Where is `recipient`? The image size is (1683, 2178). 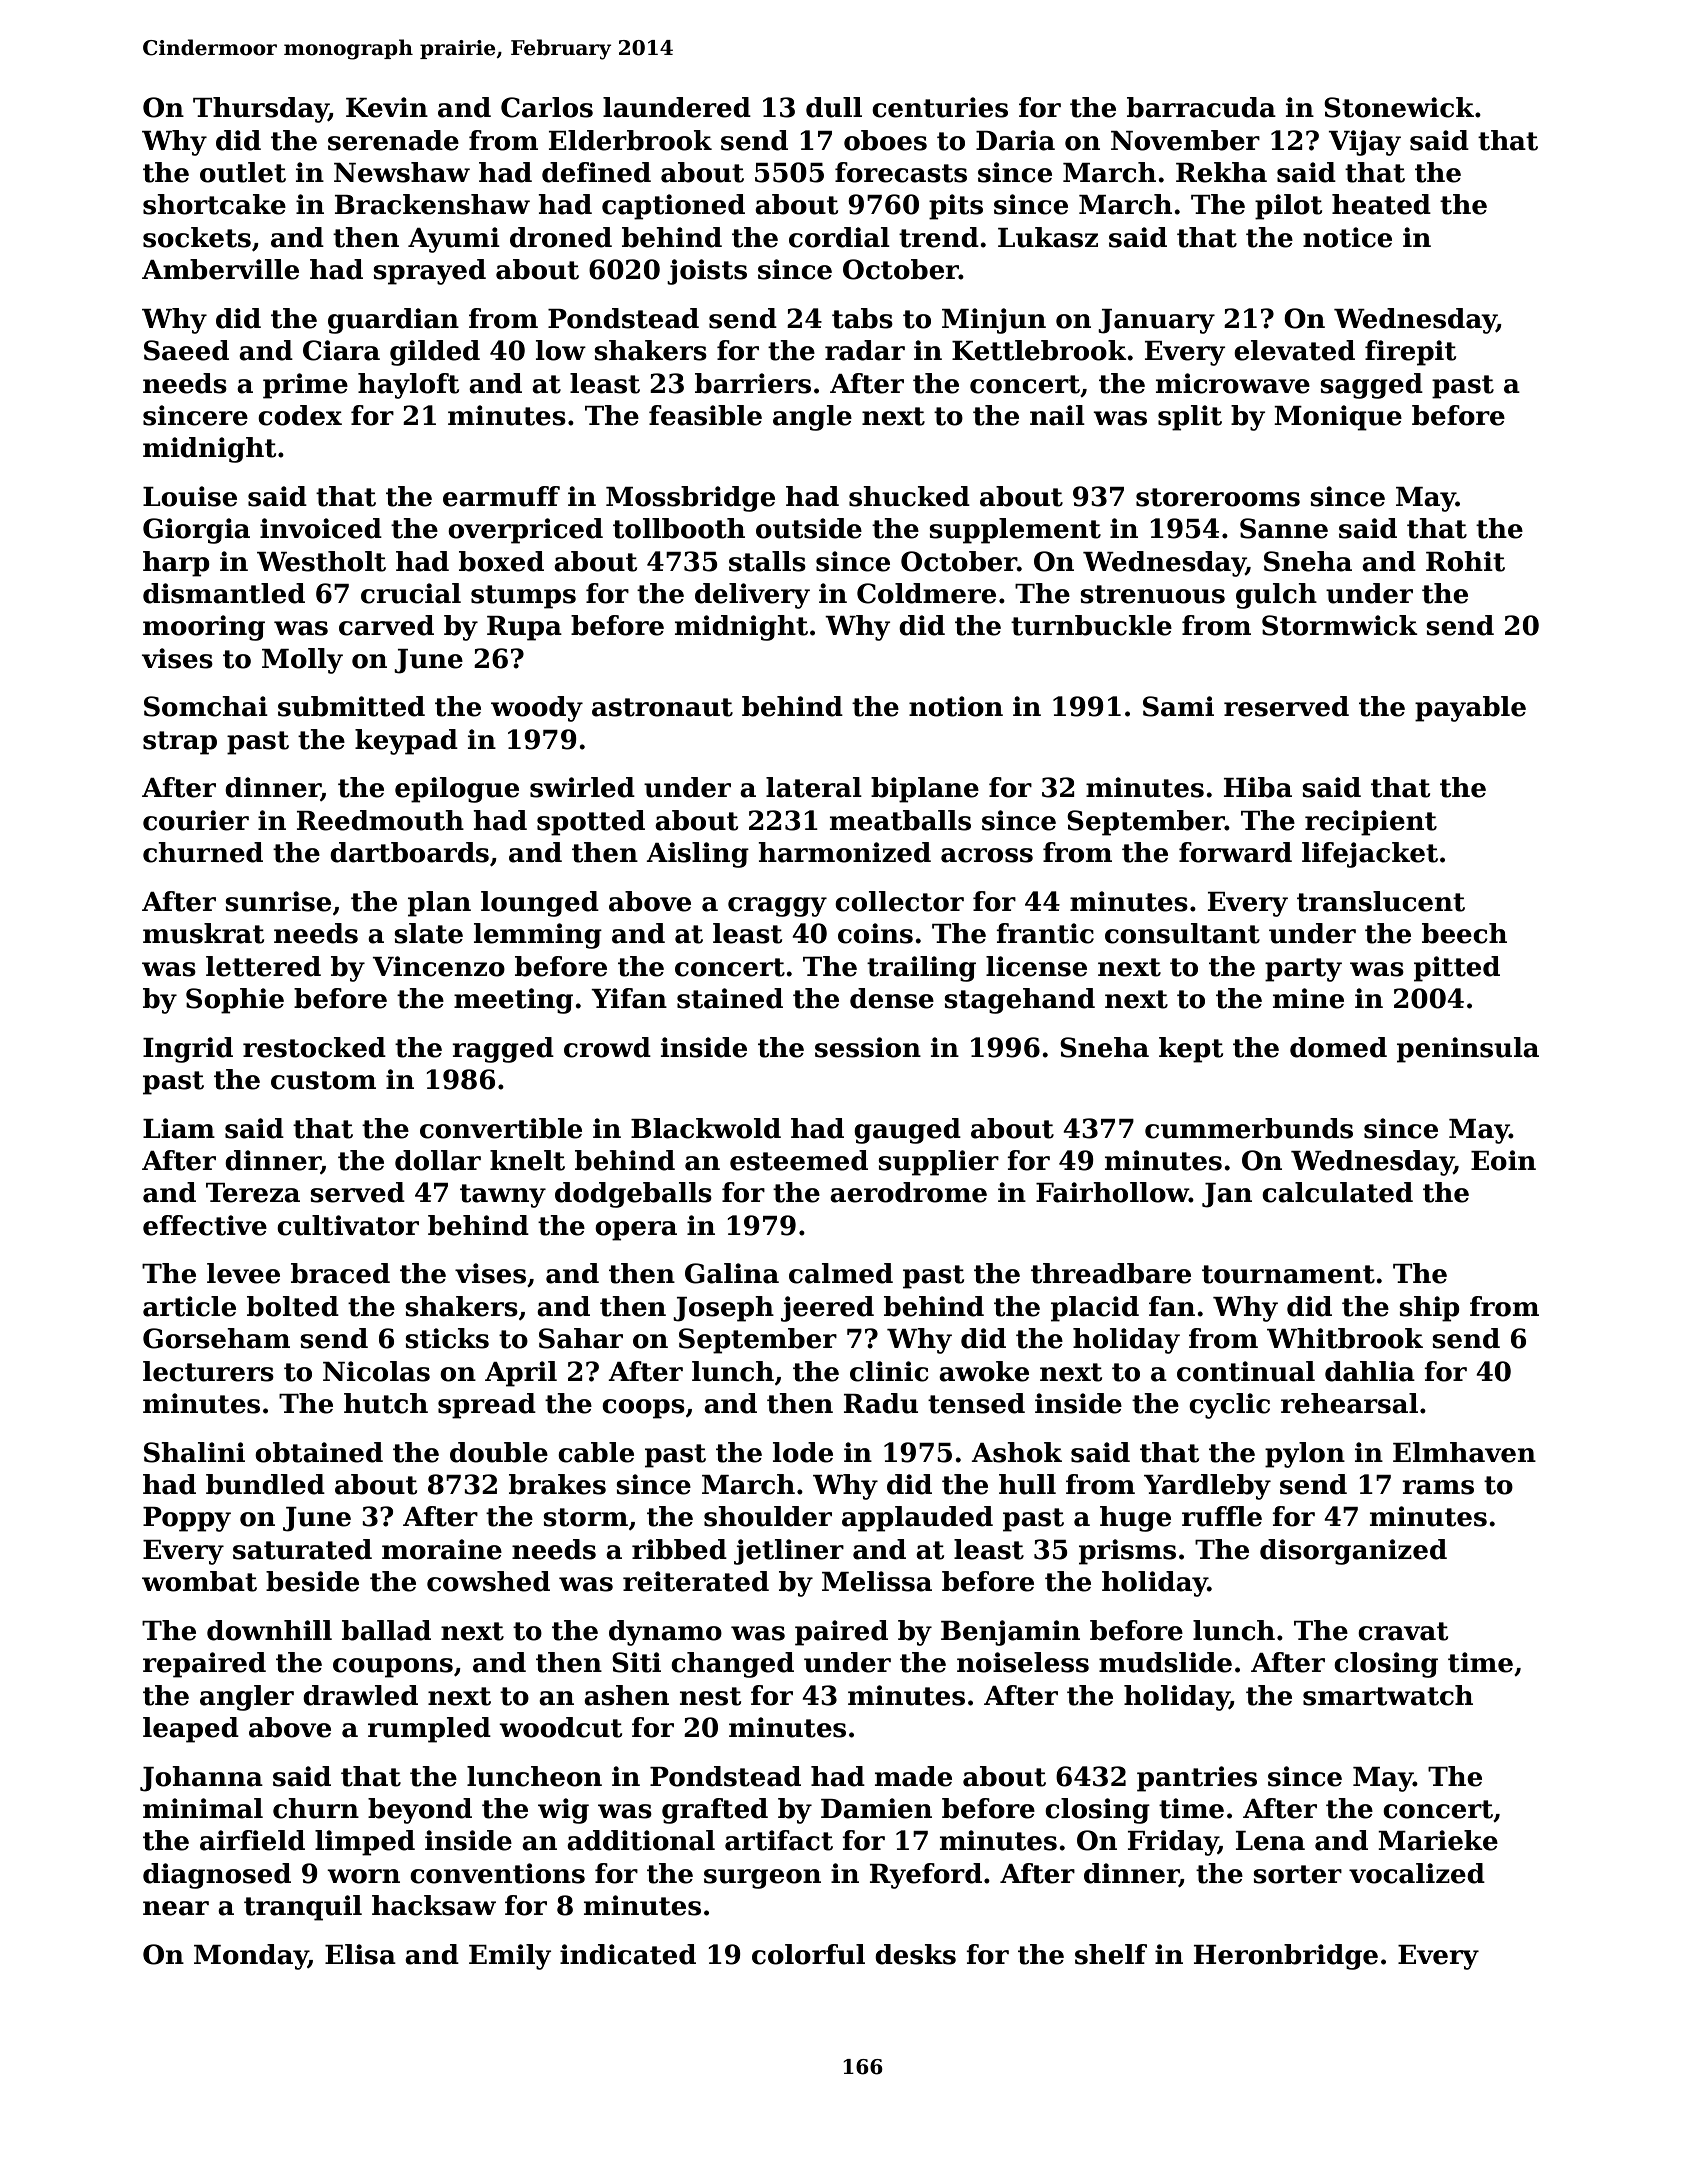 recipient is located at coordinates (1371, 823).
